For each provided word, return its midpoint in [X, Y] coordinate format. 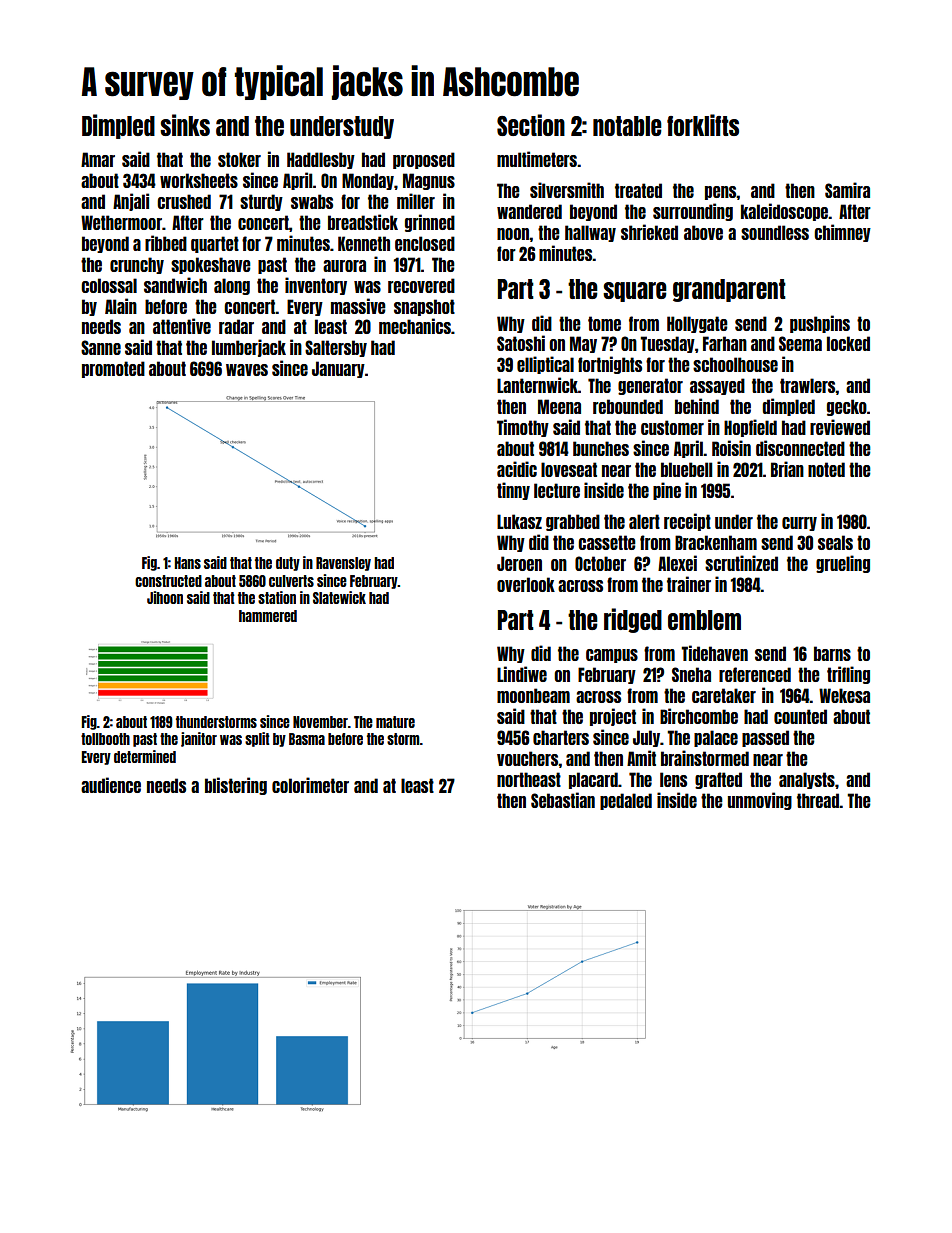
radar [236, 326]
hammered [268, 616]
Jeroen [519, 563]
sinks [185, 125]
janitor [199, 739]
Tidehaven [714, 653]
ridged [633, 620]
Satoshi [521, 343]
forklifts [703, 125]
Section [531, 125]
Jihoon [165, 597]
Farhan [725, 343]
